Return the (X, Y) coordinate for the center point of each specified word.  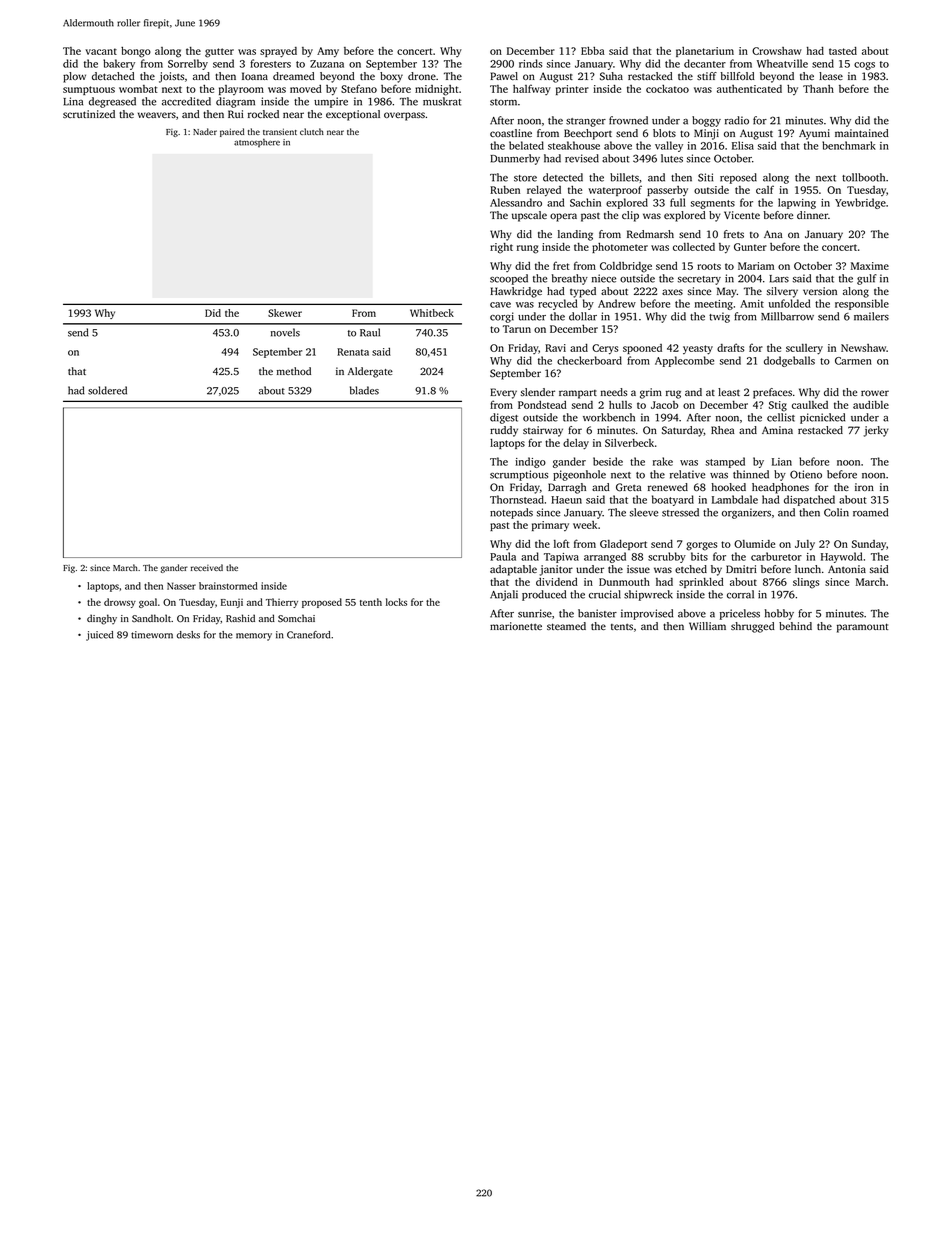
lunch (808, 569)
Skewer (285, 313)
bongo (136, 52)
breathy (570, 279)
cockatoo (667, 89)
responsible (862, 304)
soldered (107, 390)
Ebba (593, 51)
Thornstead (517, 499)
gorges (701, 546)
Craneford (308, 635)
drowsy (120, 603)
